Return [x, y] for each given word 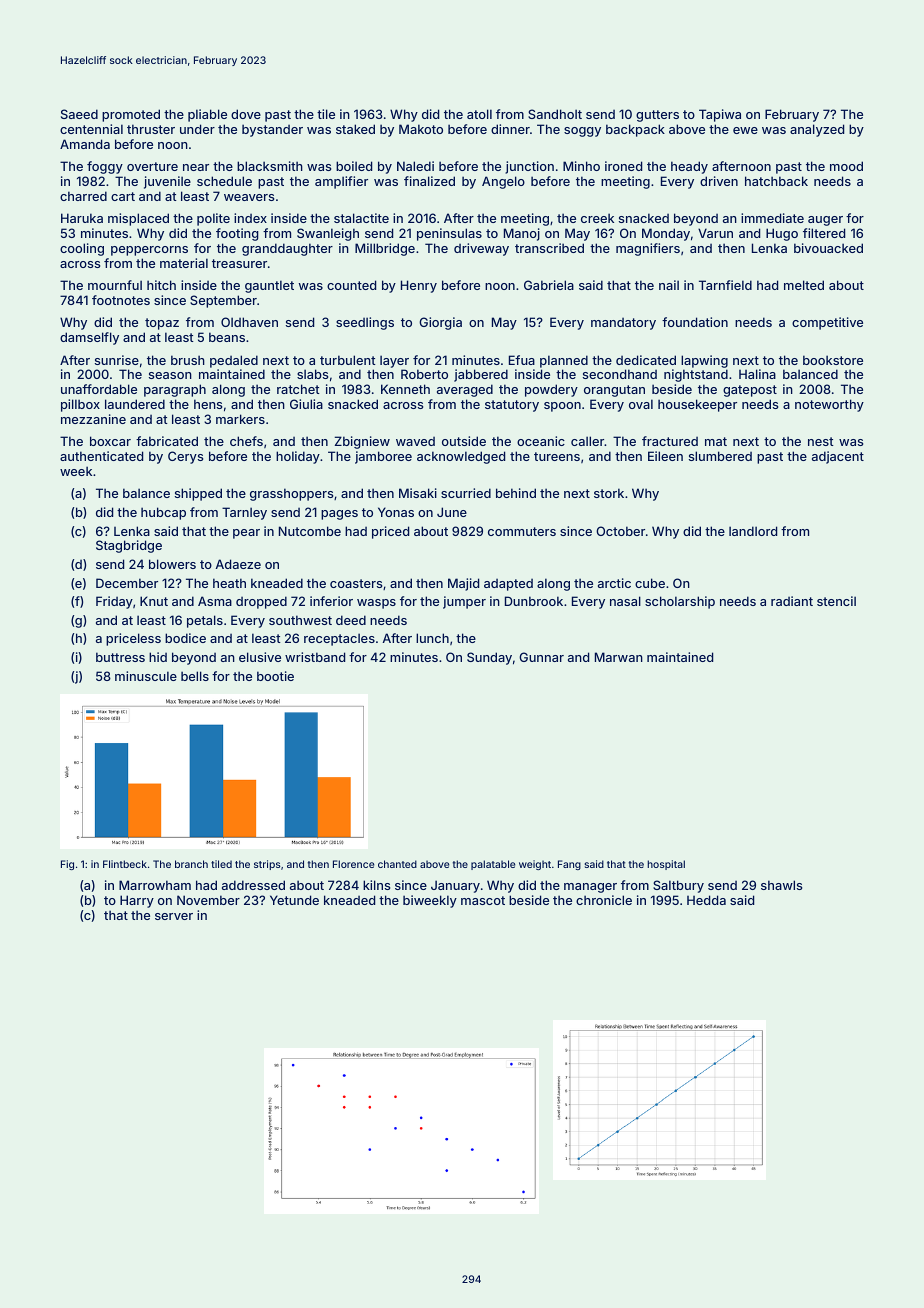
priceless [133, 639]
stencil [836, 601]
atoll [479, 114]
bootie [275, 676]
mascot [483, 900]
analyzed [817, 130]
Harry [137, 901]
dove [246, 114]
